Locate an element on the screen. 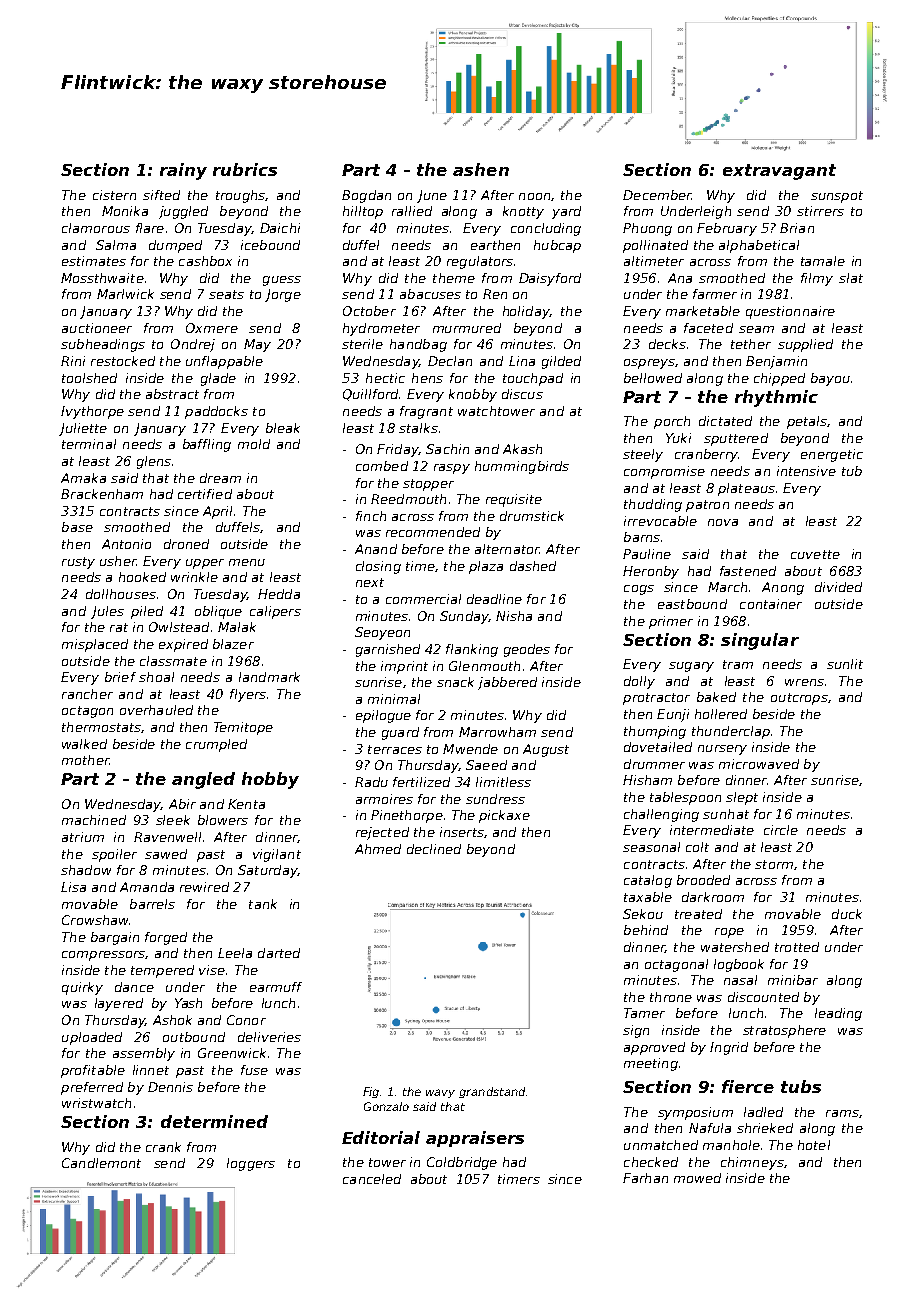 This screenshot has width=924, height=1308. epilogue is located at coordinates (383, 716).
